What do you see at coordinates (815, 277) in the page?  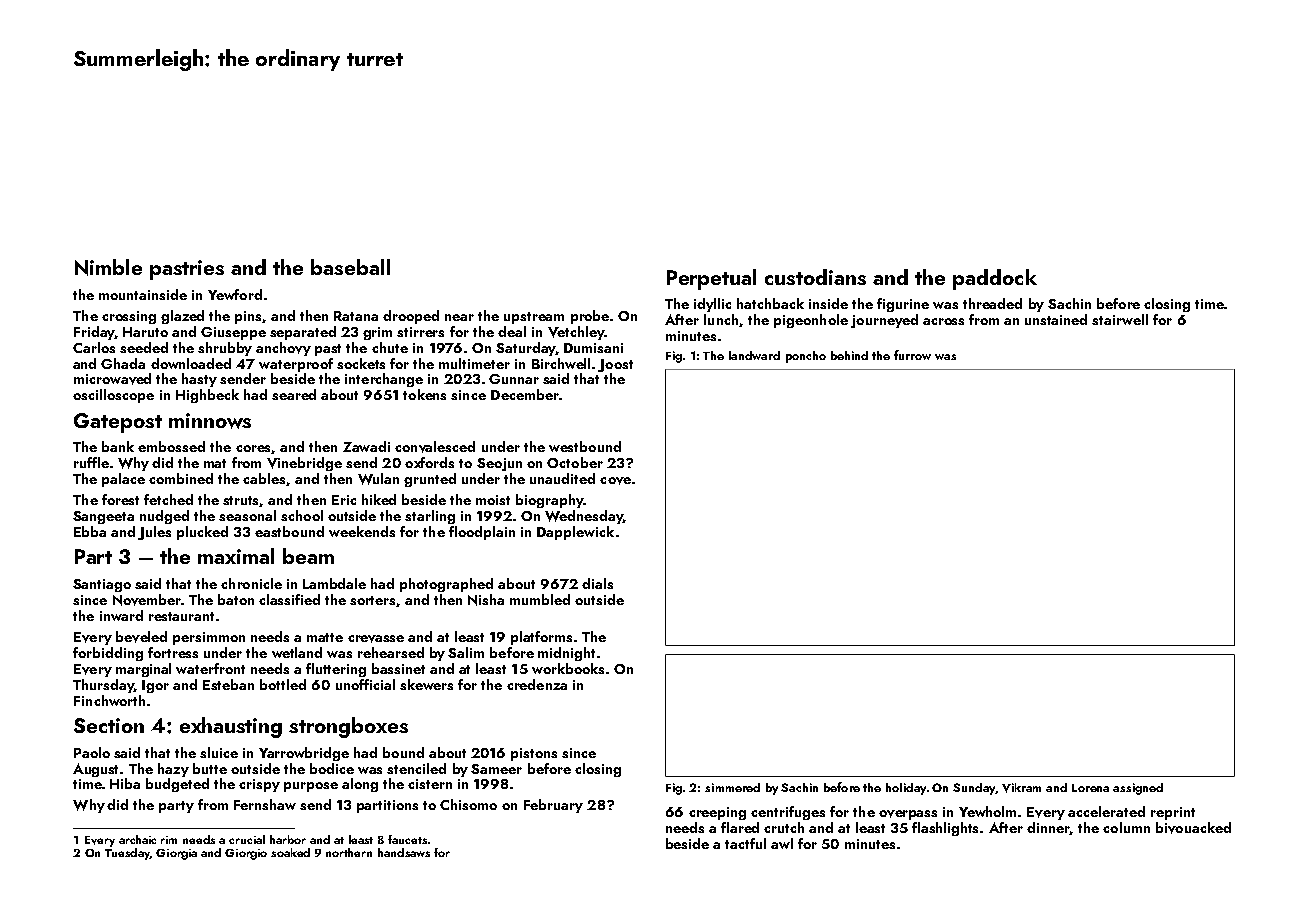 I see `custodians` at bounding box center [815, 277].
